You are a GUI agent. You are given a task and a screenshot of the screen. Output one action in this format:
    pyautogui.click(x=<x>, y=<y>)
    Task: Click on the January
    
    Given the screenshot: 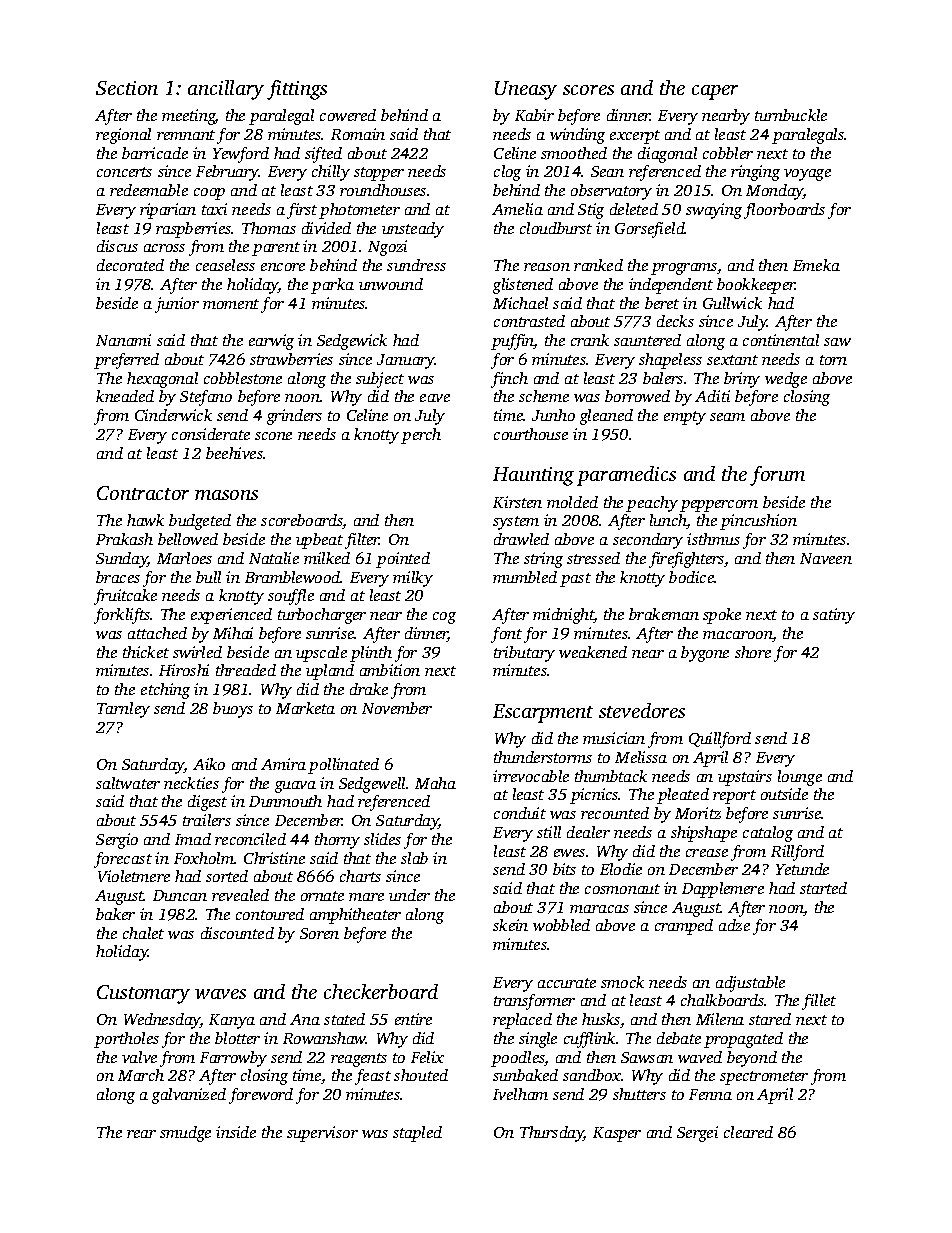 What is the action you would take?
    pyautogui.click(x=406, y=361)
